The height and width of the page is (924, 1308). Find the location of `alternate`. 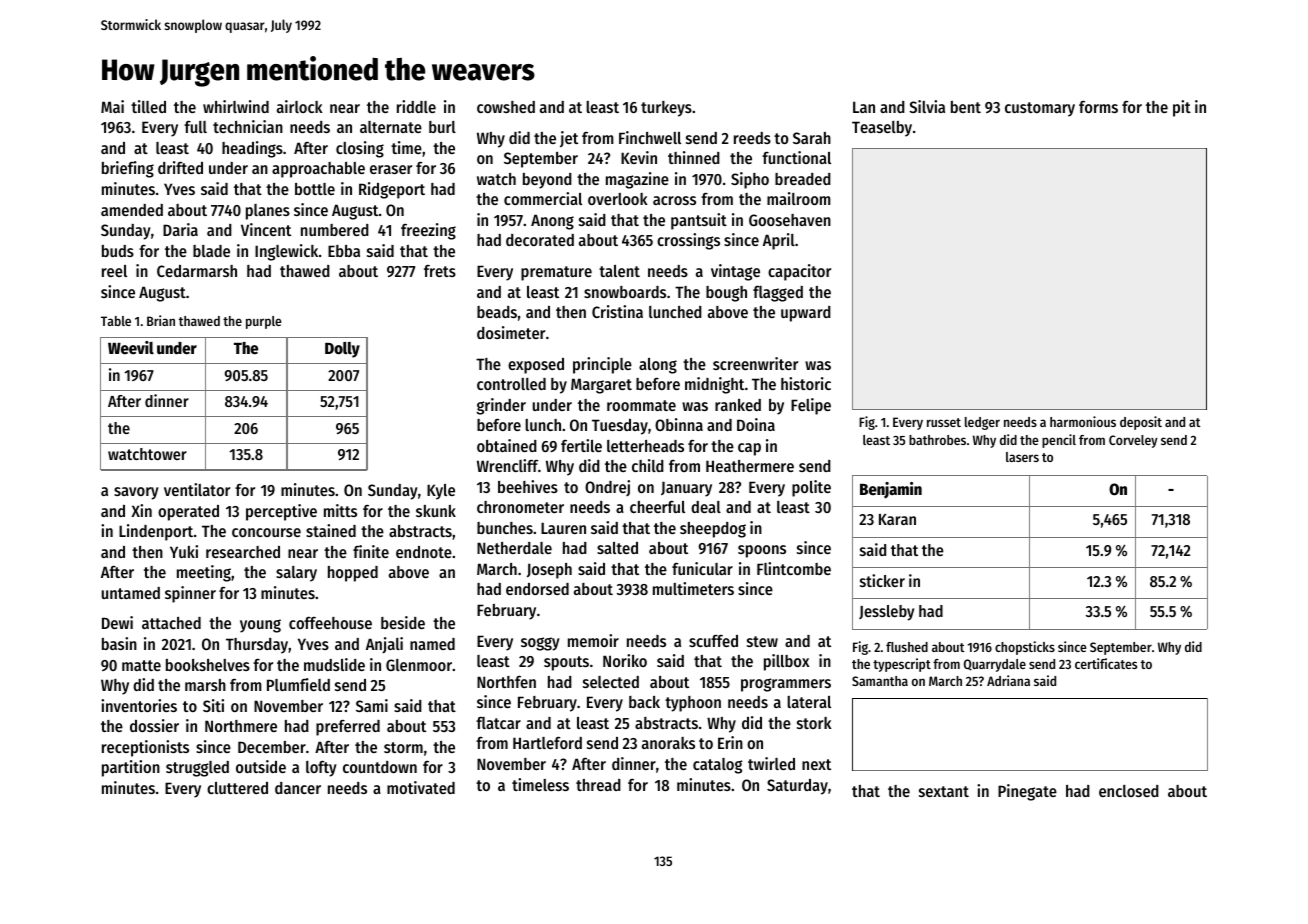

alternate is located at coordinates (391, 127).
